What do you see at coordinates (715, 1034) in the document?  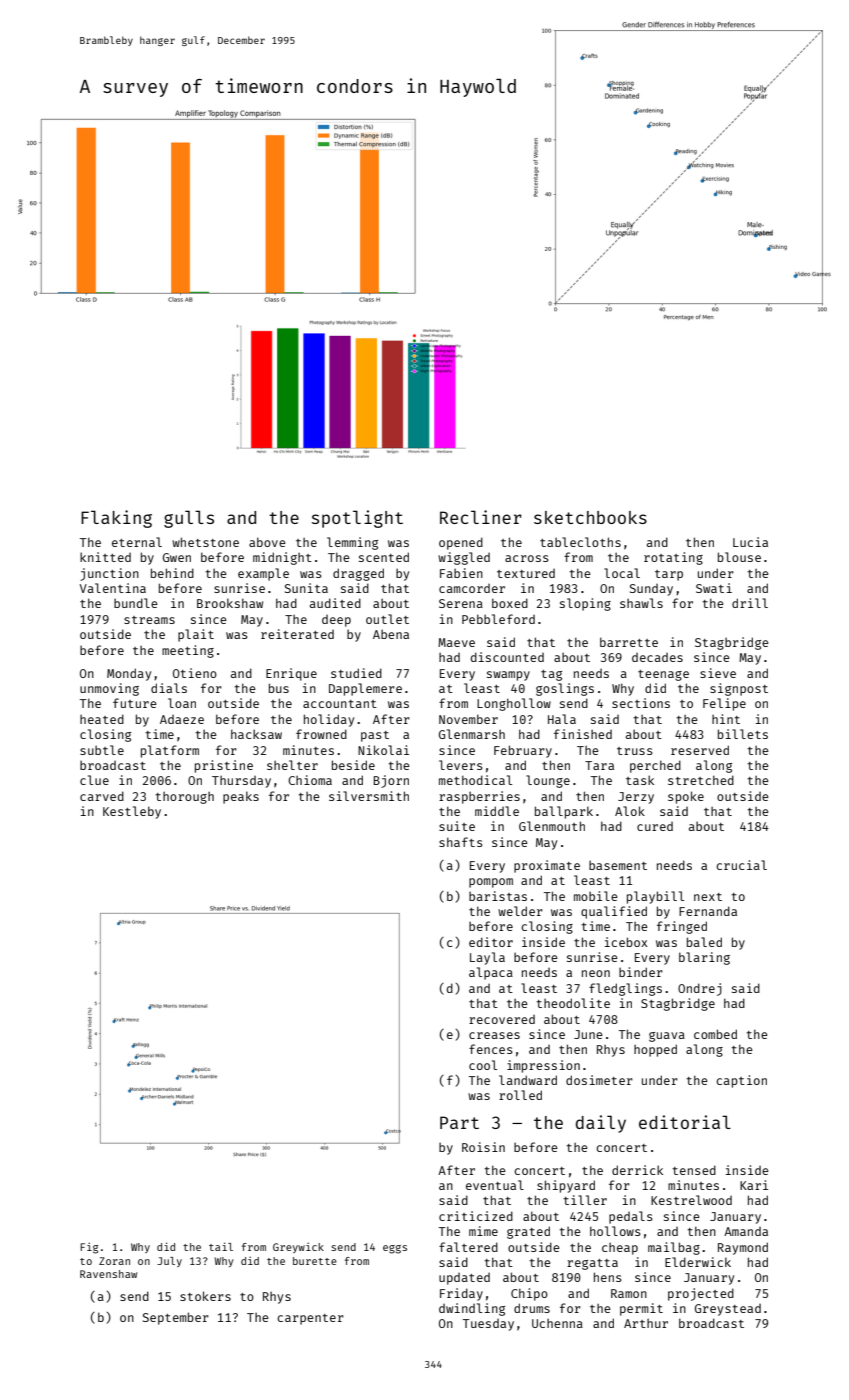 I see `combed` at bounding box center [715, 1034].
